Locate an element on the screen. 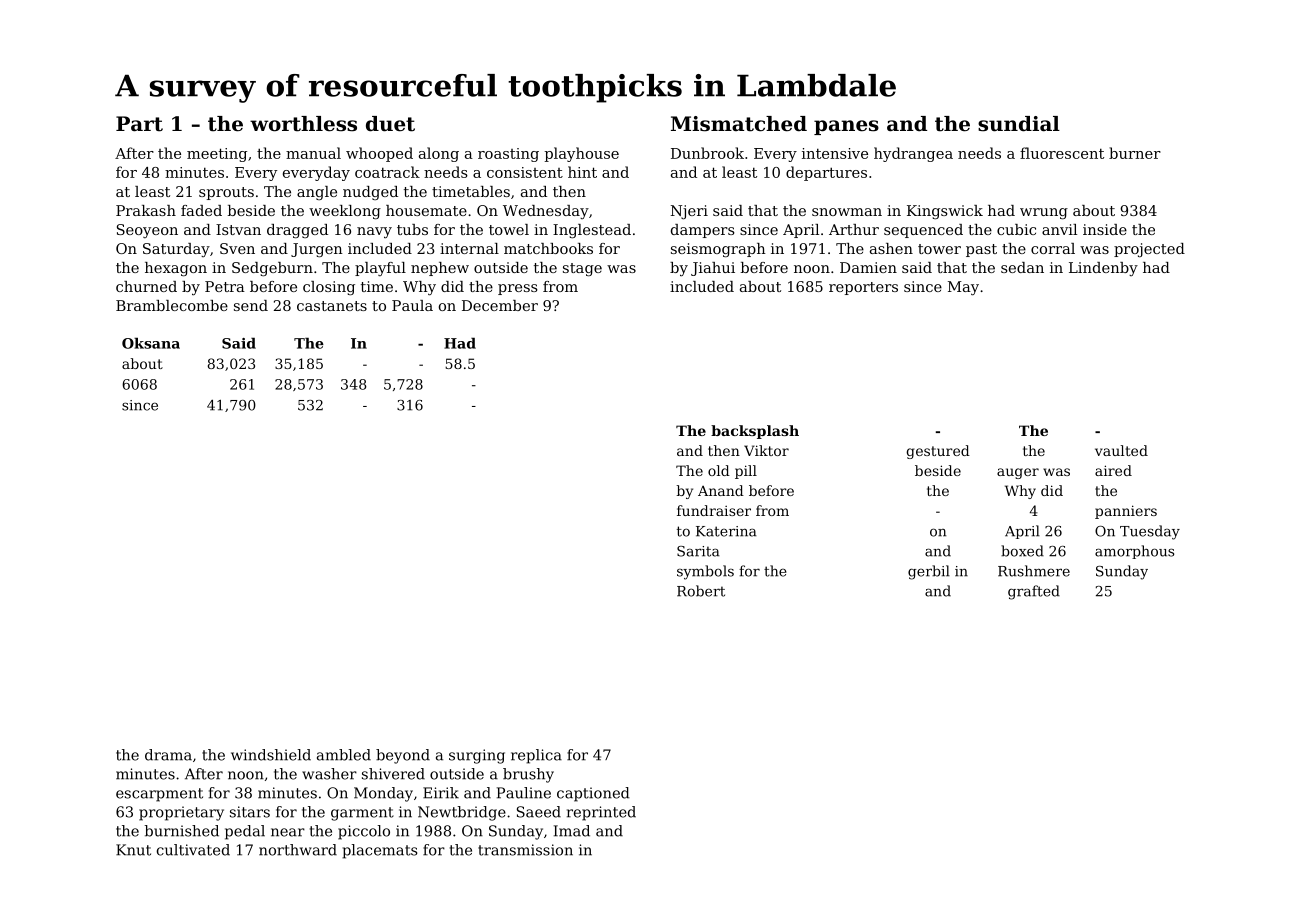 Image resolution: width=1308 pixels, height=924 pixels. Mismatched is located at coordinates (739, 124).
